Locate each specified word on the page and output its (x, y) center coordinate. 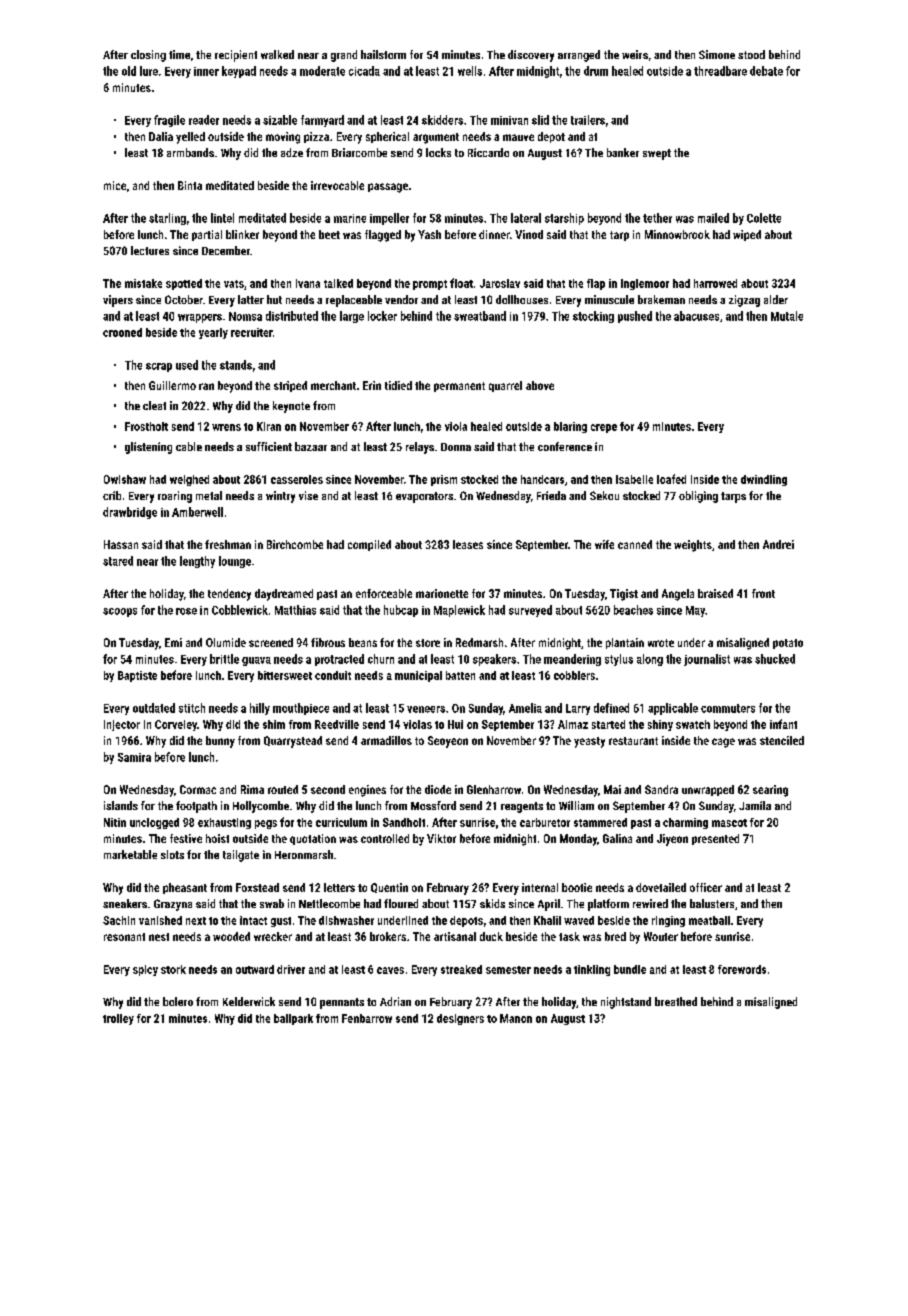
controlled (385, 838)
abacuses (696, 316)
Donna (456, 447)
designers (460, 1019)
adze (292, 152)
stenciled (782, 740)
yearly (213, 333)
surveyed (530, 611)
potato (788, 644)
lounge (235, 562)
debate (766, 71)
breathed (676, 1001)
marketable (130, 854)
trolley (118, 1019)
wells (470, 71)
